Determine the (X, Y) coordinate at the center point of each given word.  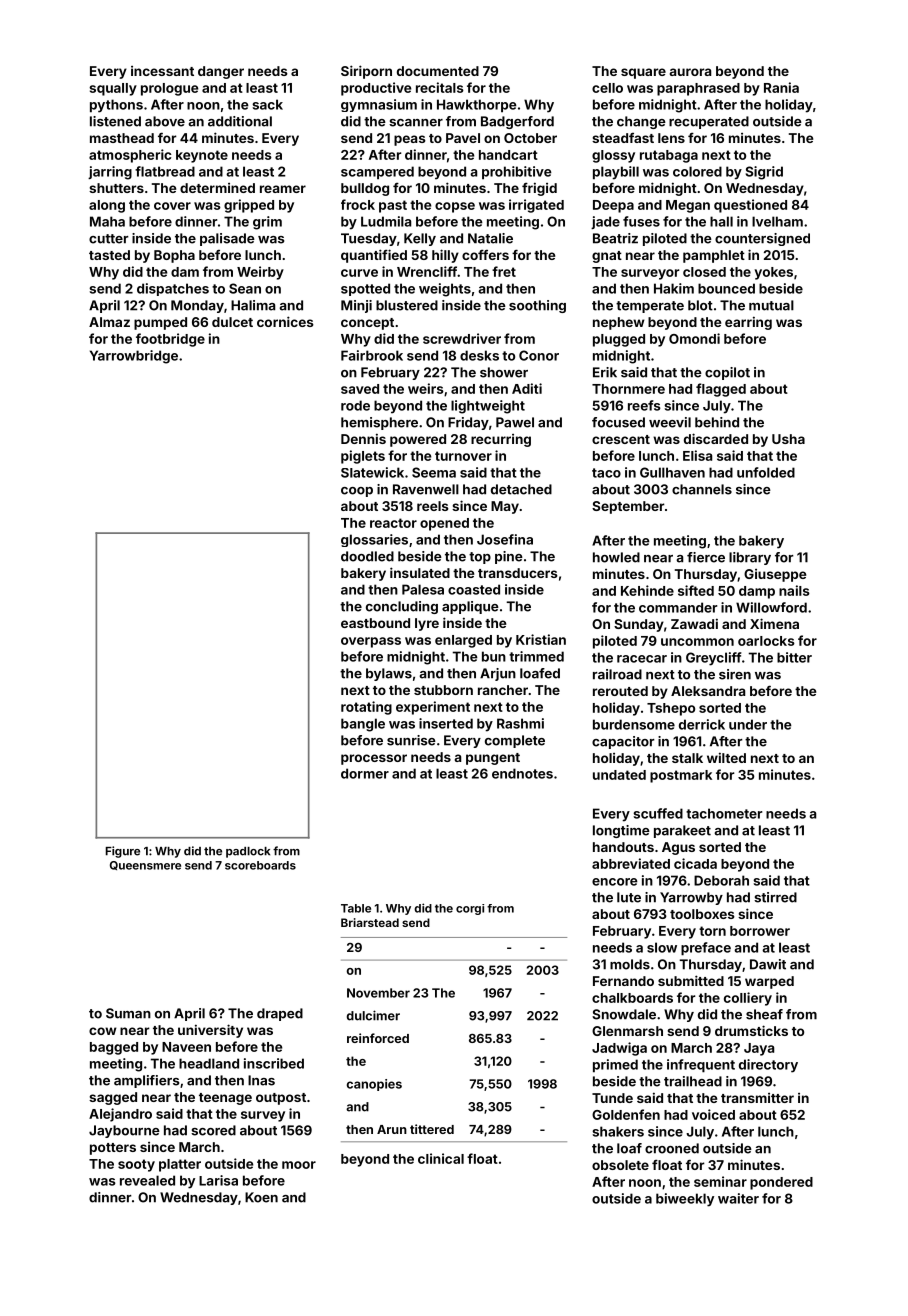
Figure (123, 852)
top (480, 558)
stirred (775, 897)
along (107, 206)
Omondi (694, 338)
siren (735, 674)
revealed (147, 1180)
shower (504, 372)
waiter (738, 1198)
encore (615, 882)
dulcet (232, 322)
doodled (367, 556)
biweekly (685, 1200)
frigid (539, 189)
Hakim (674, 288)
